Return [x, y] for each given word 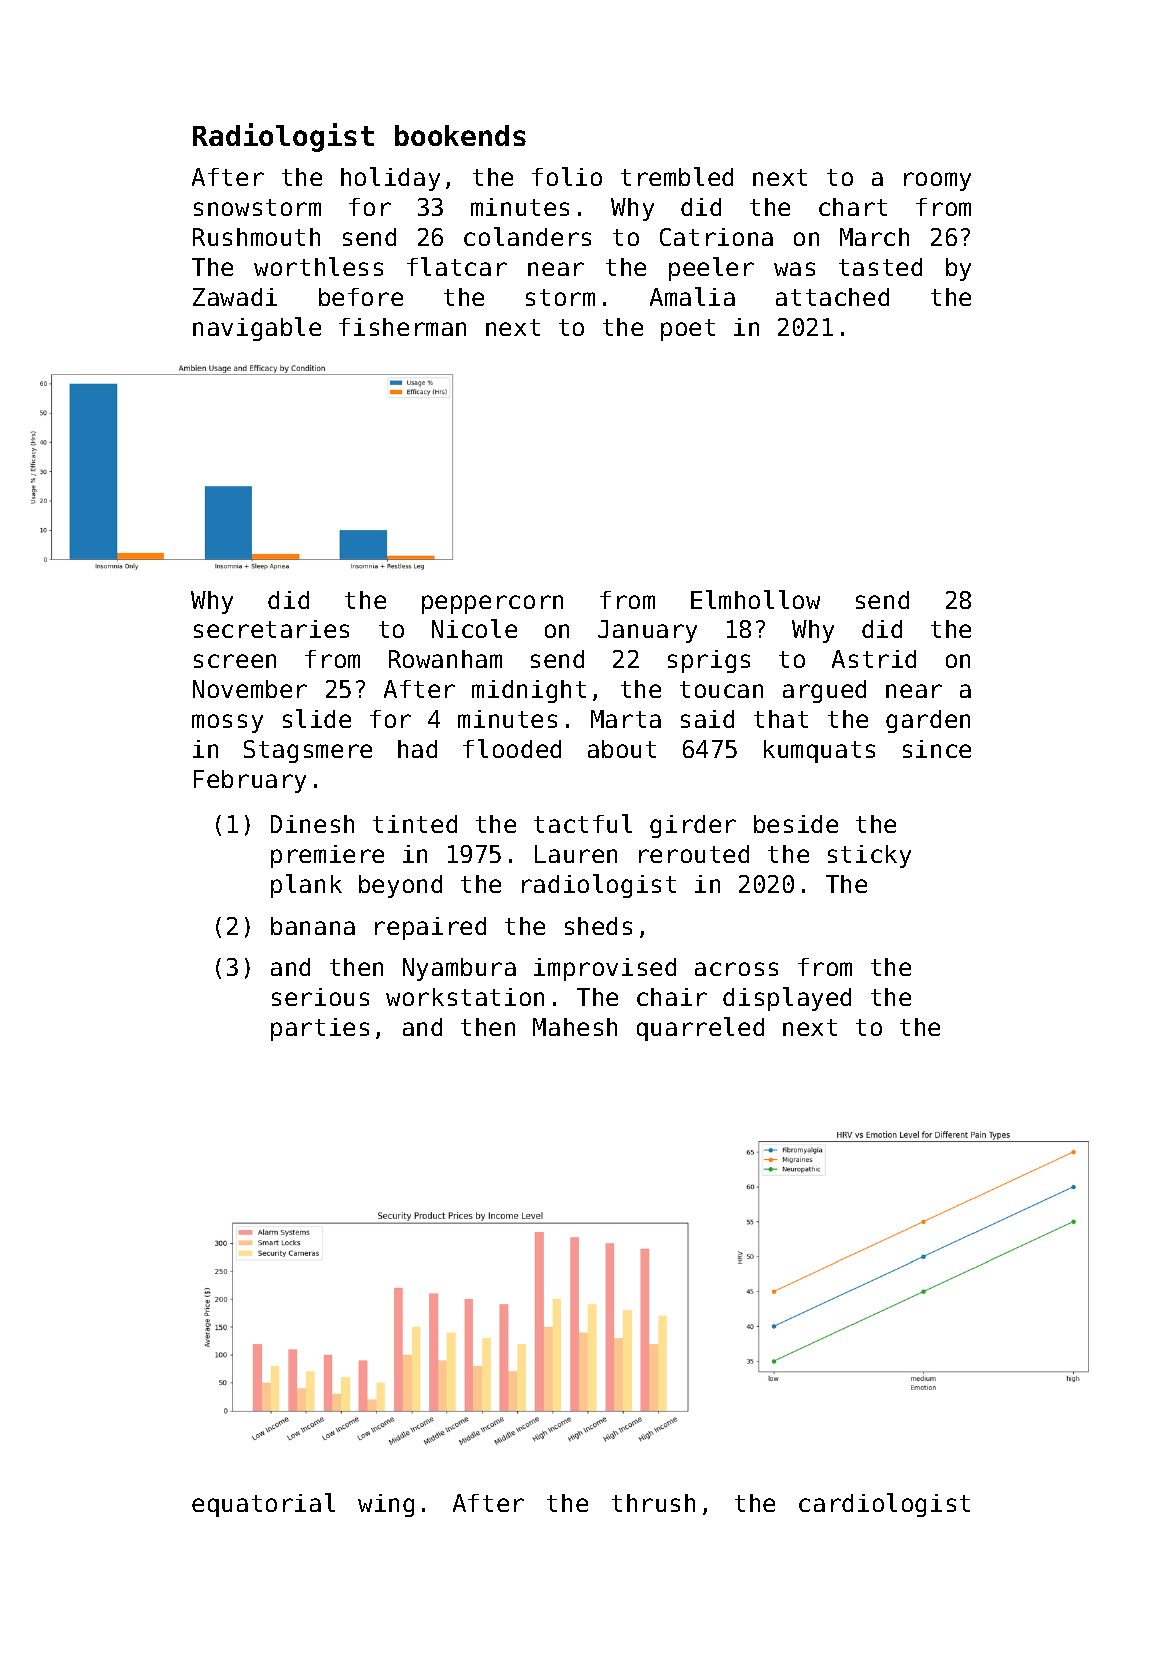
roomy [937, 181]
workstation [465, 997]
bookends [460, 135]
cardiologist [884, 1505]
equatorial [263, 1505]
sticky [869, 856]
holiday [390, 179]
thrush [653, 1503]
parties [320, 1029]
